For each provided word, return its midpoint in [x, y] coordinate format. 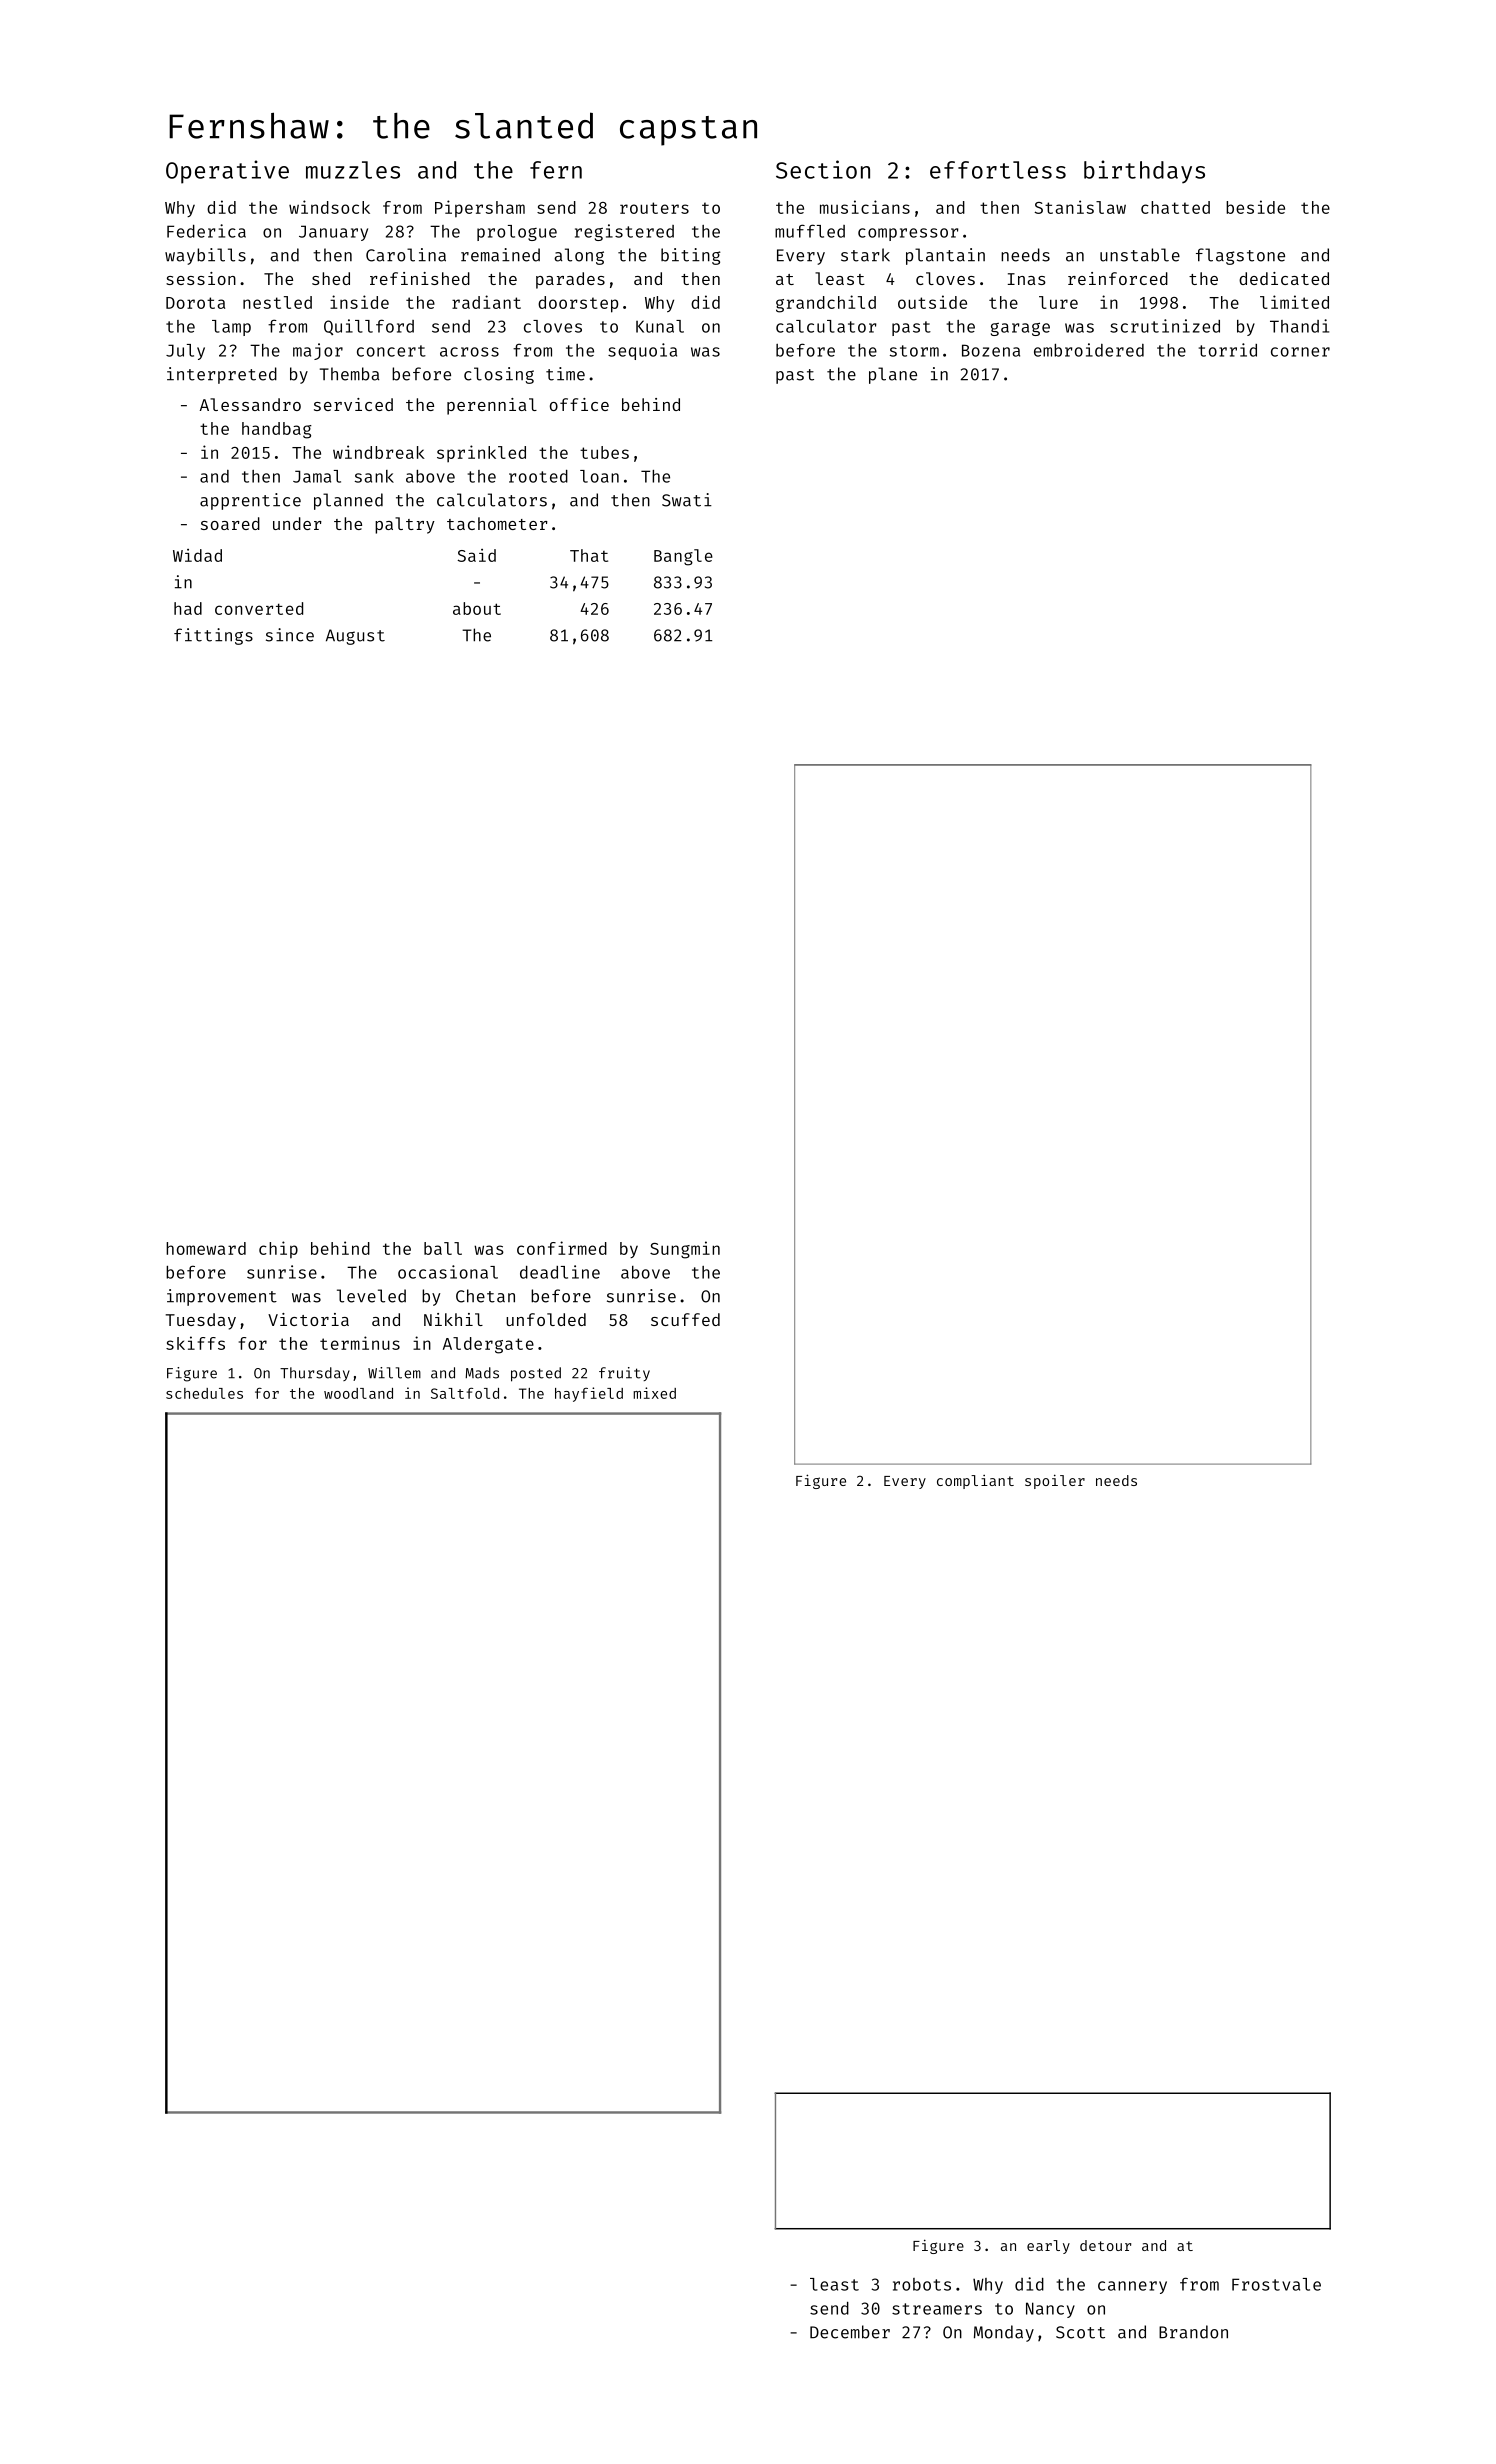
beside [1255, 207]
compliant [975, 1482]
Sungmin [685, 1250]
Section [823, 169]
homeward [206, 1248]
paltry [405, 525]
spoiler [1055, 1481]
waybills [205, 256]
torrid [1228, 350]
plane [893, 375]
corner [1300, 352]
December [850, 2332]
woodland [358, 1393]
